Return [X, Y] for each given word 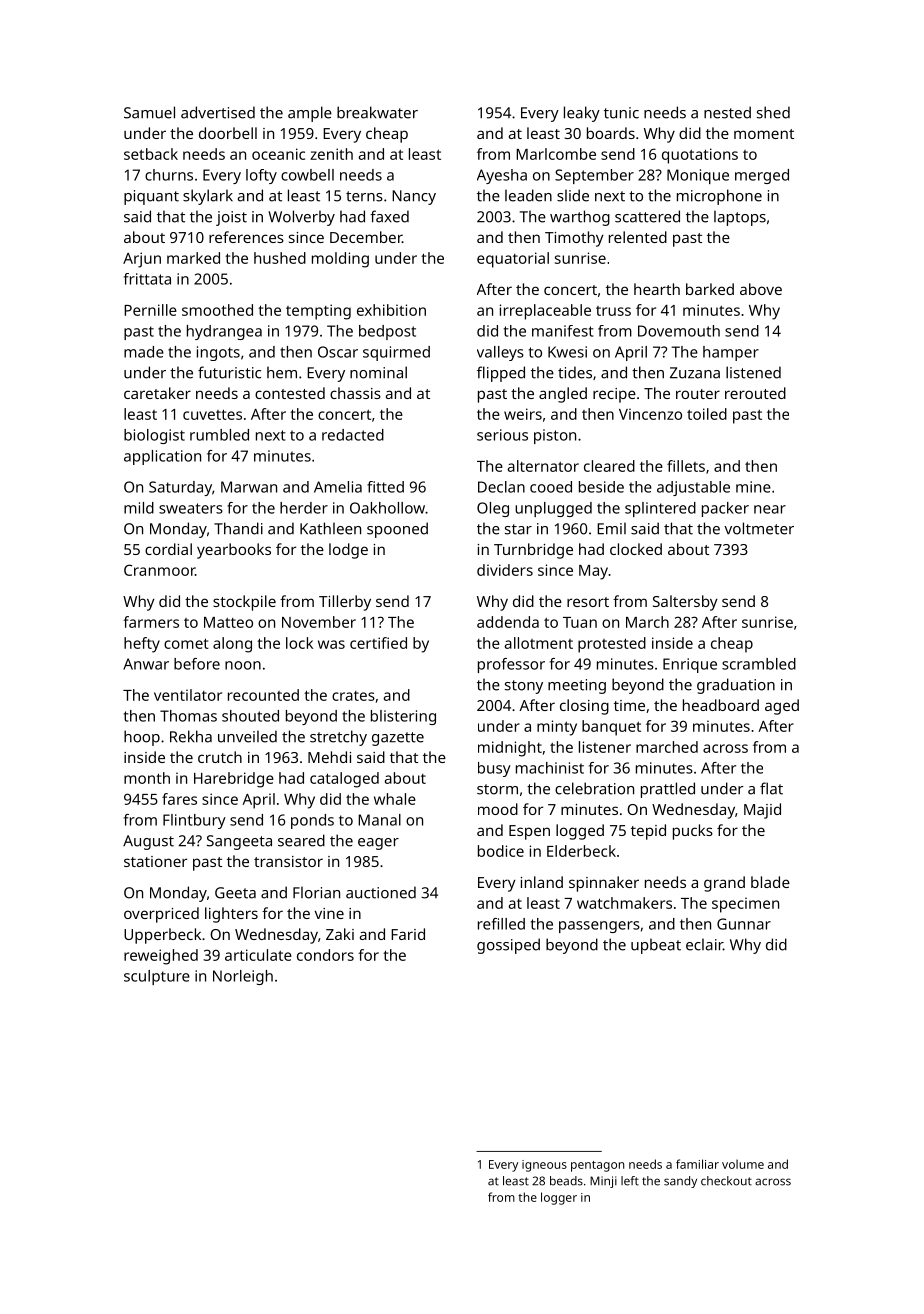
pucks [693, 832]
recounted [263, 695]
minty [557, 728]
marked [193, 258]
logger [559, 1198]
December [366, 237]
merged [762, 176]
